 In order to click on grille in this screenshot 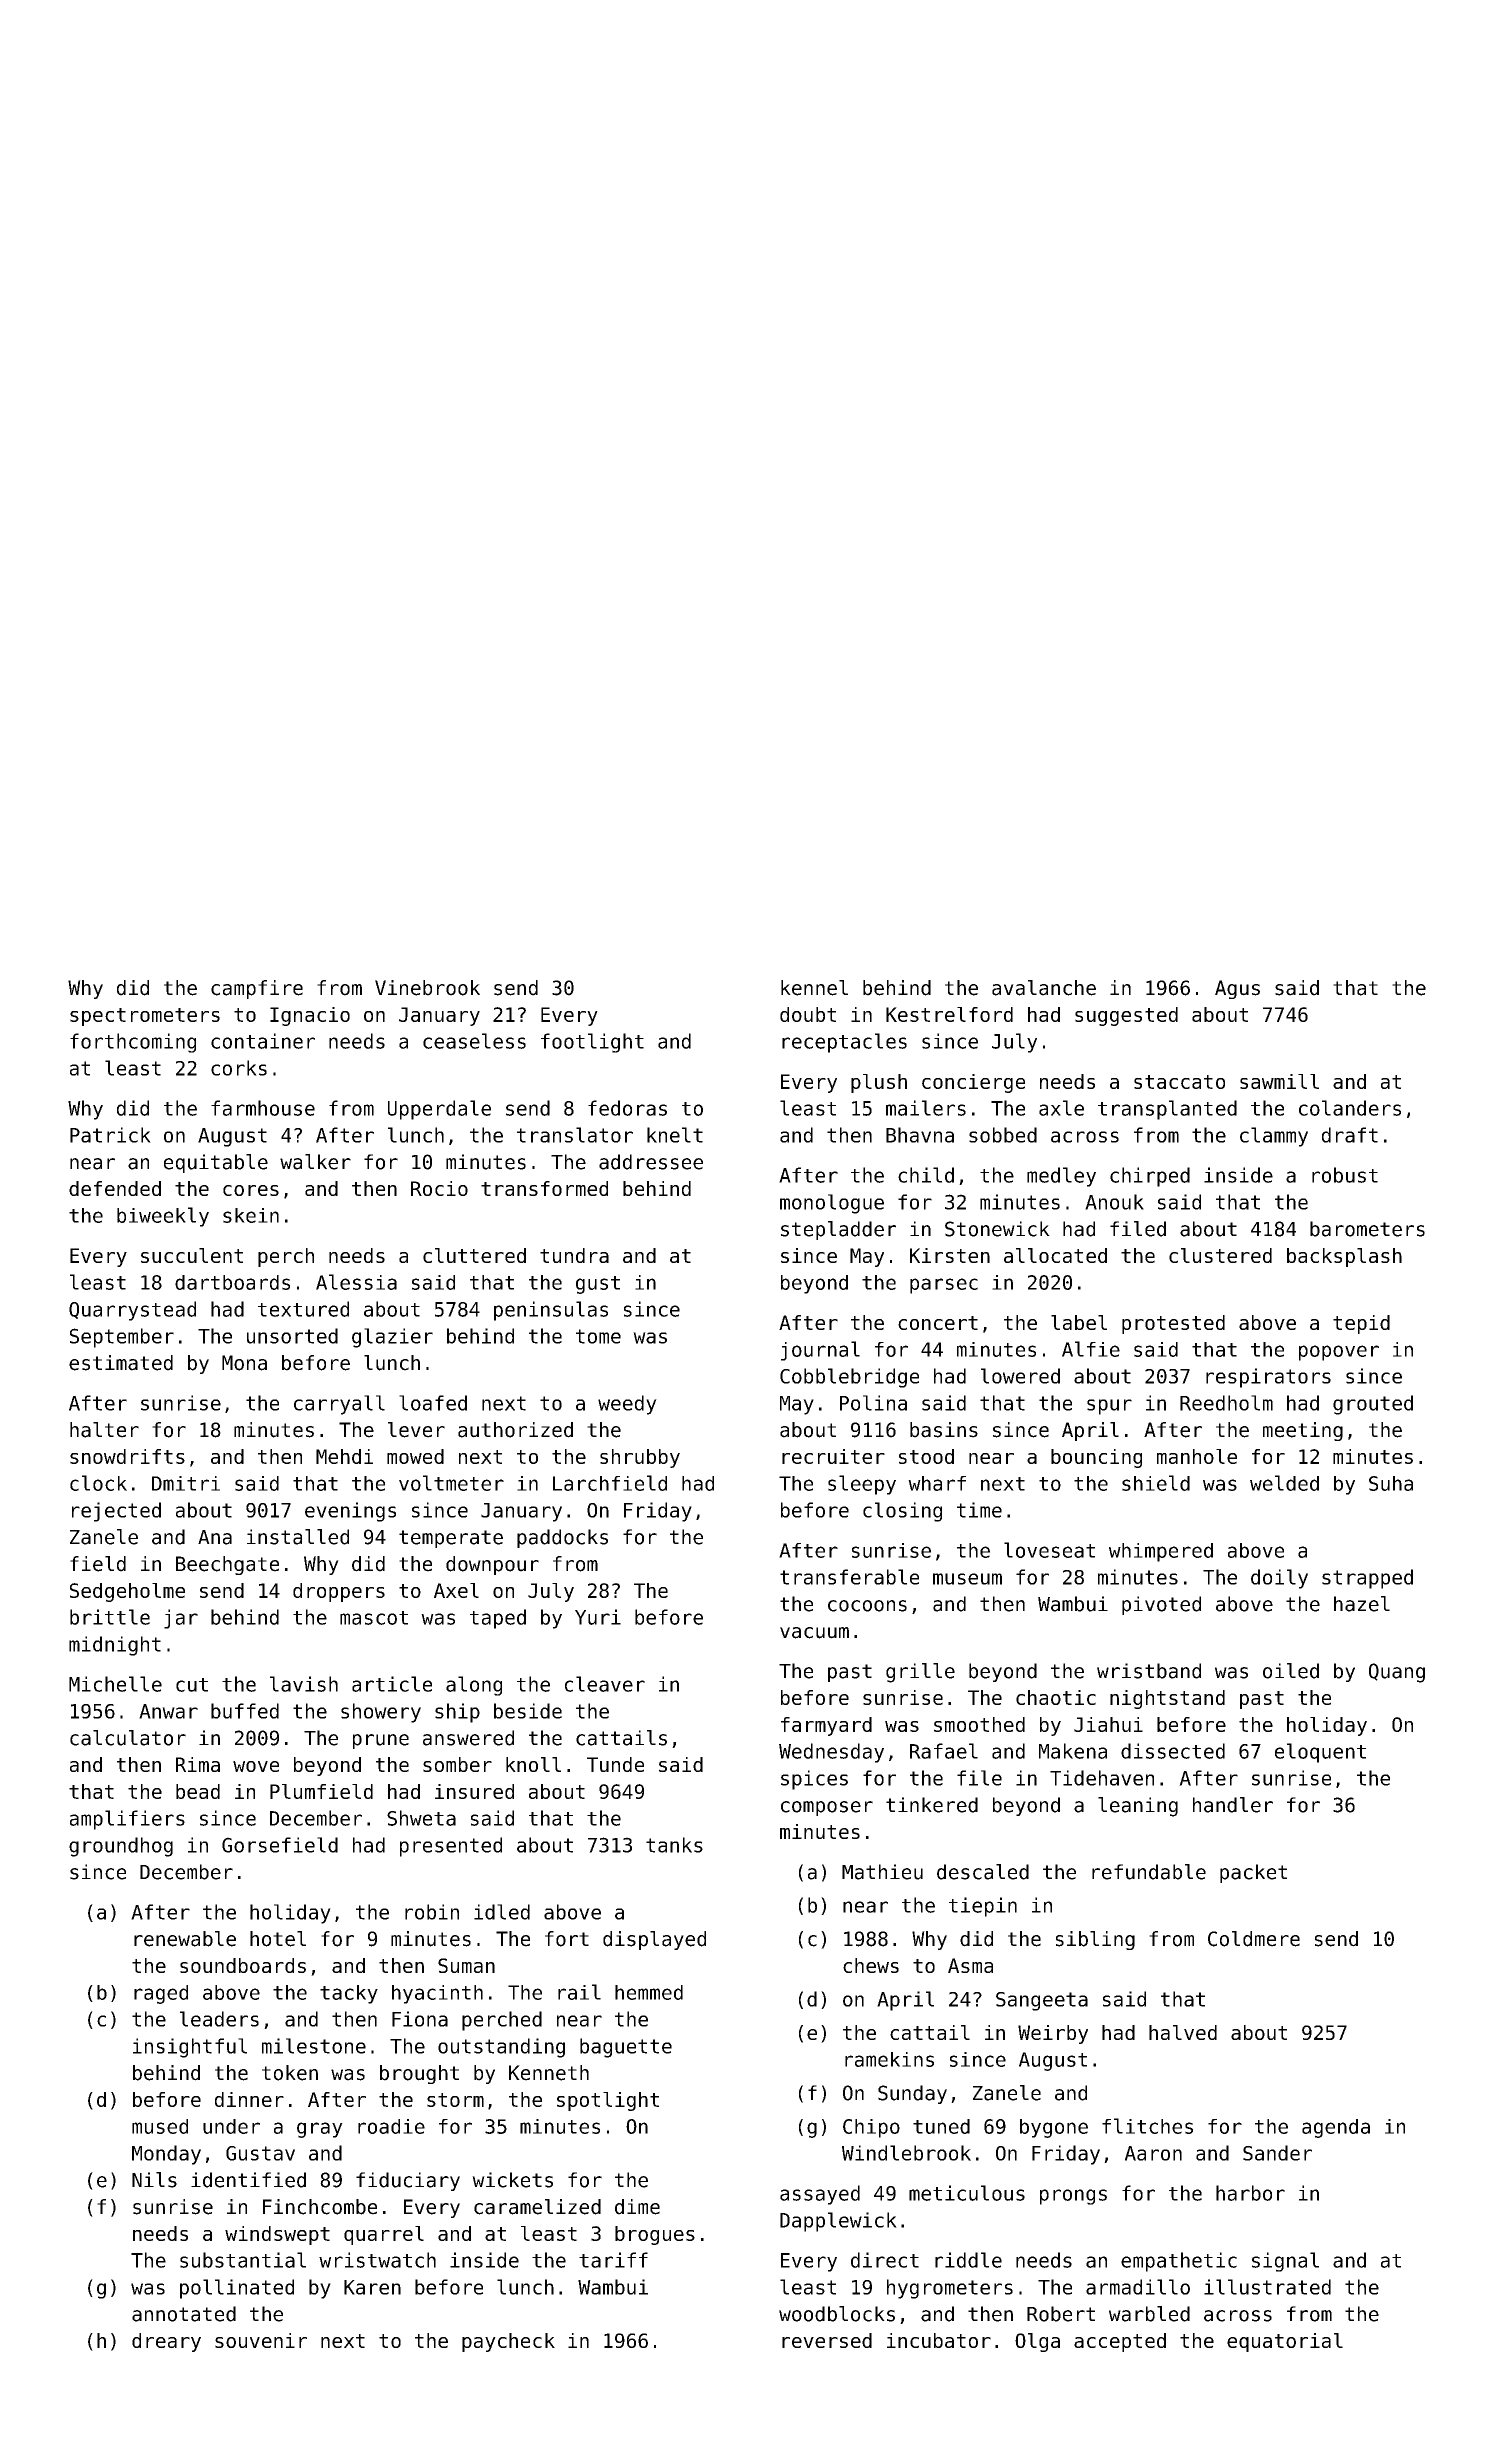, I will do `click(920, 1673)`.
